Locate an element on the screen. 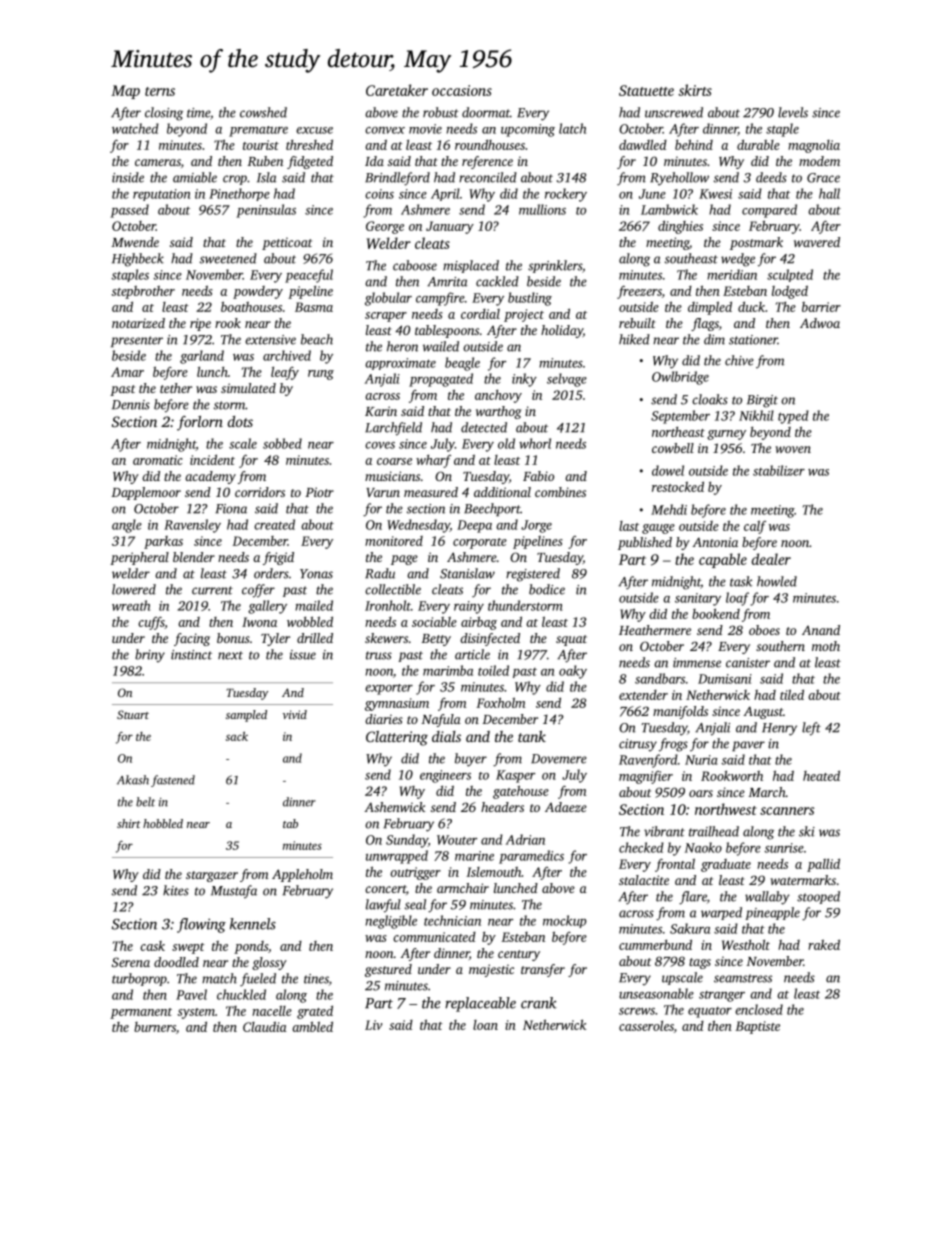 This screenshot has width=952, height=1233. sampled is located at coordinates (246, 716).
